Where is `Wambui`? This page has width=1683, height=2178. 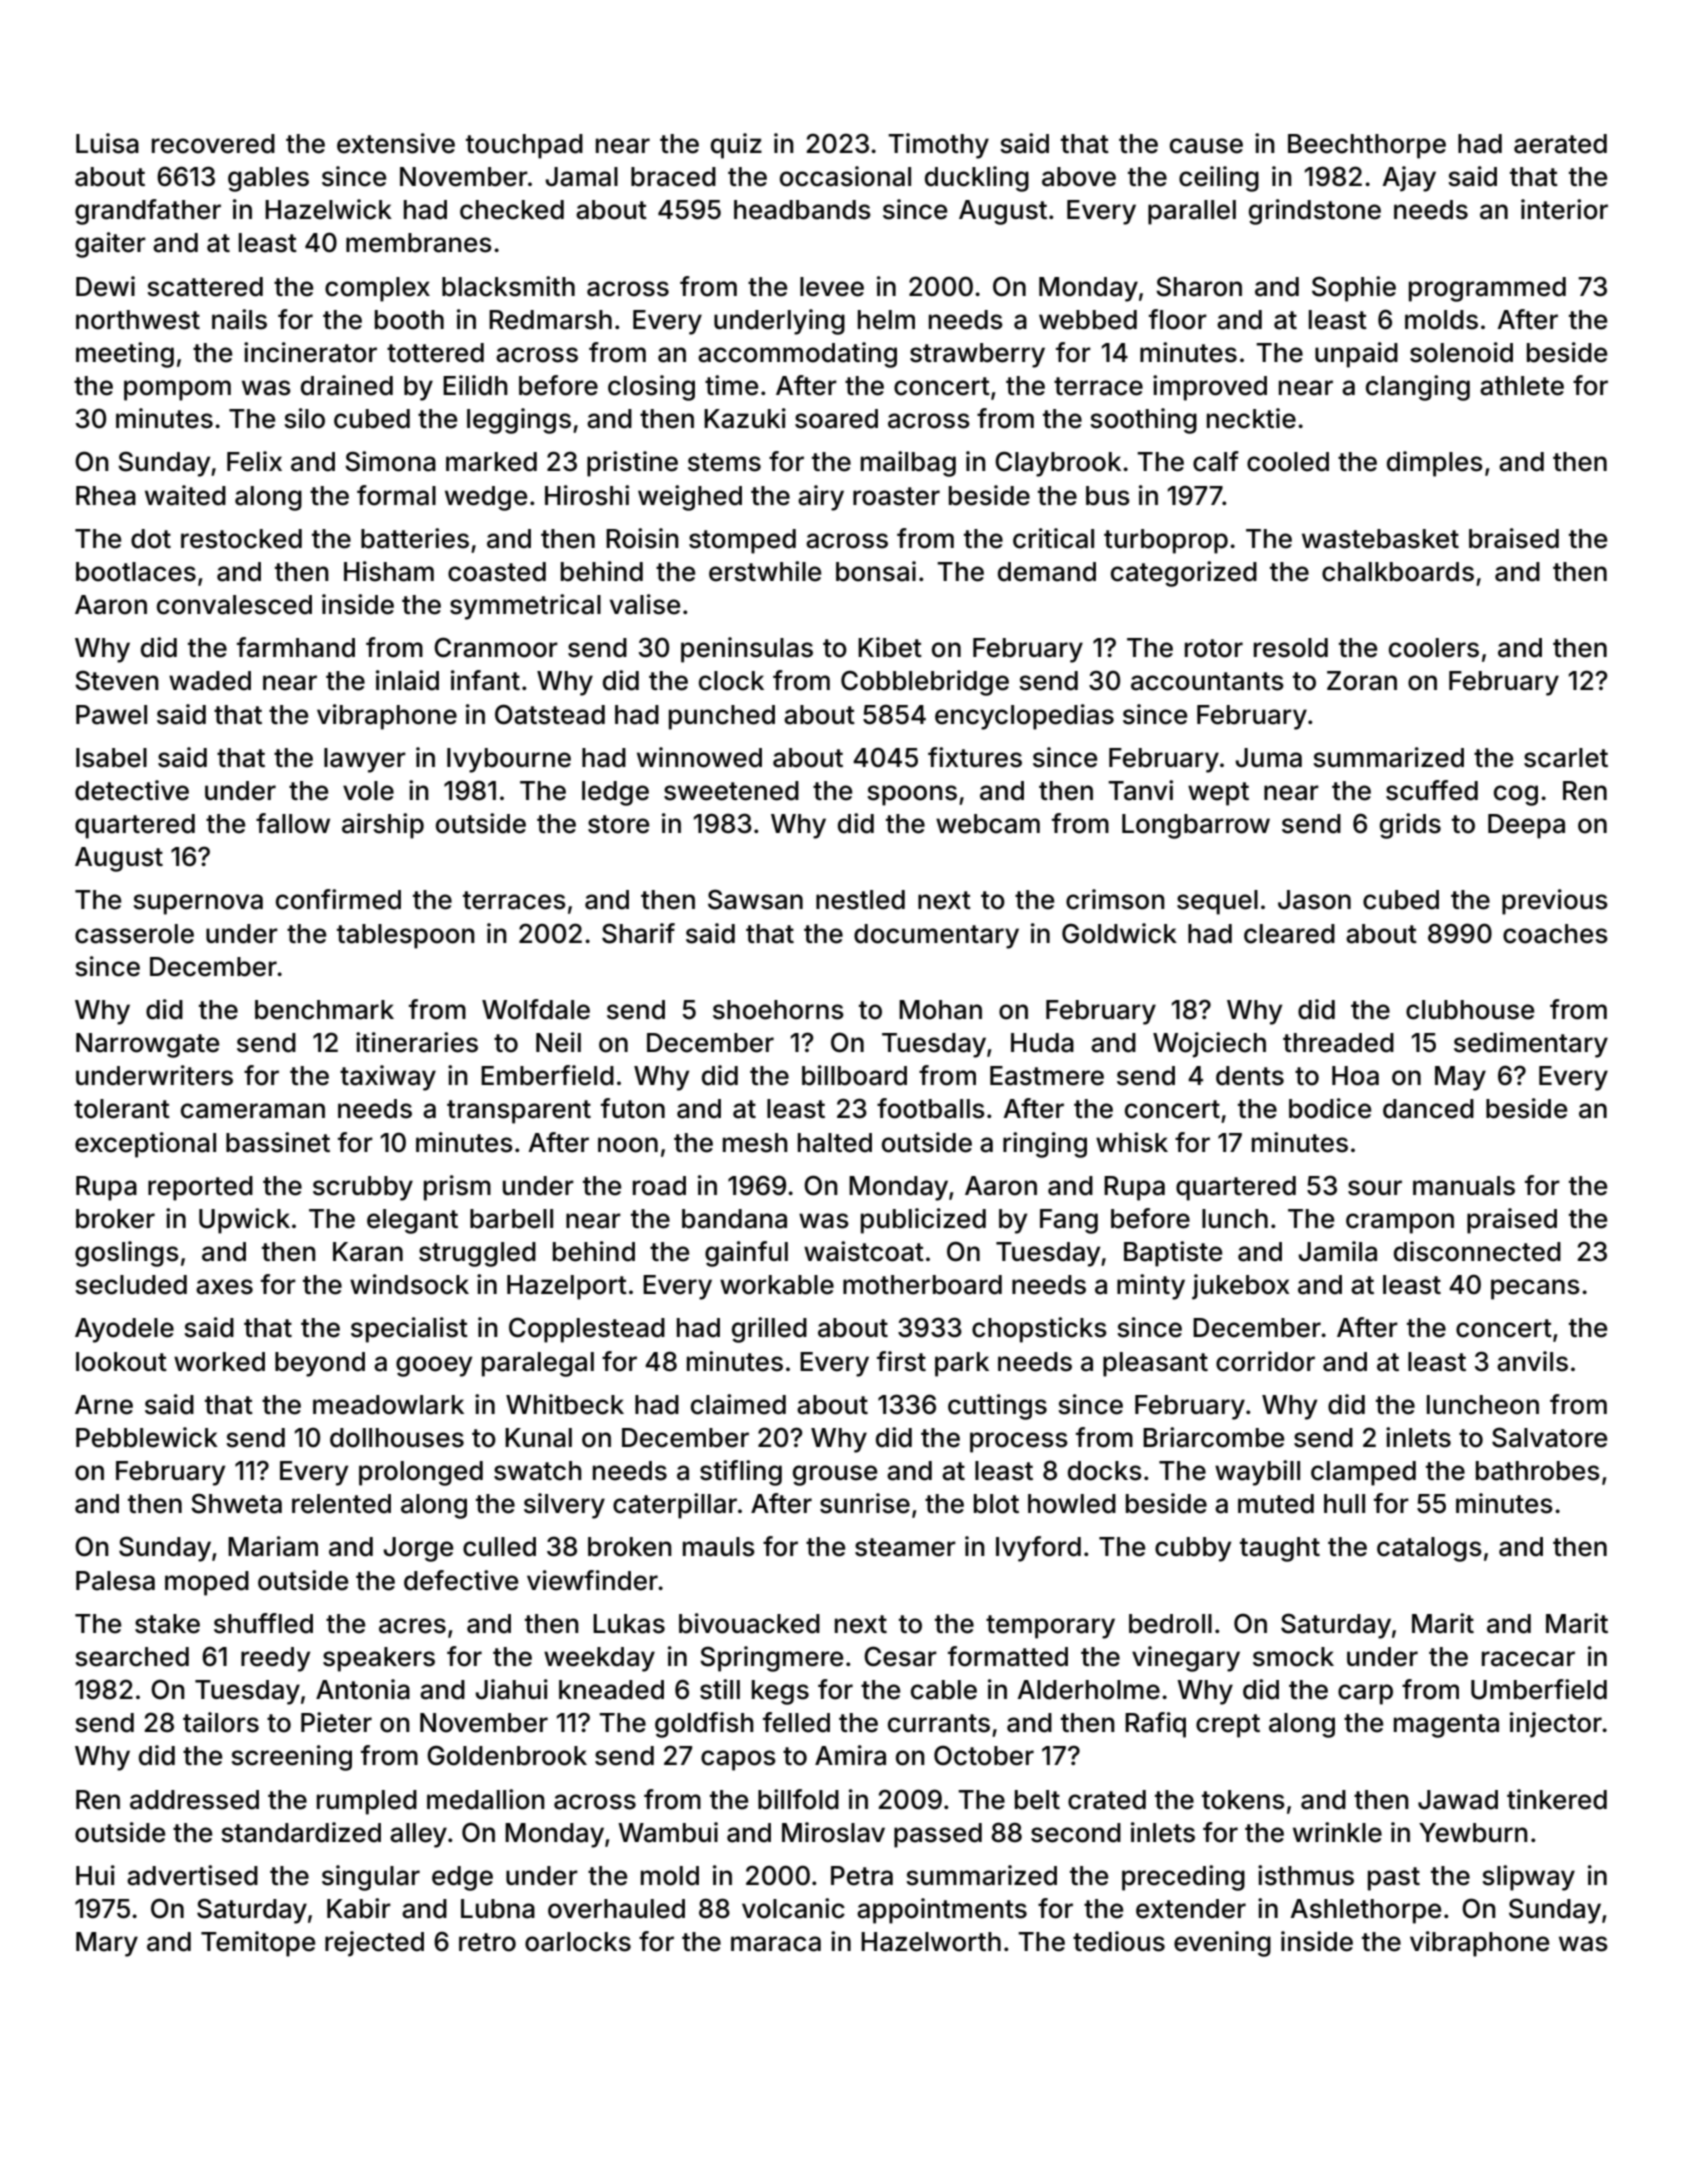
Wambui is located at coordinates (668, 1832).
